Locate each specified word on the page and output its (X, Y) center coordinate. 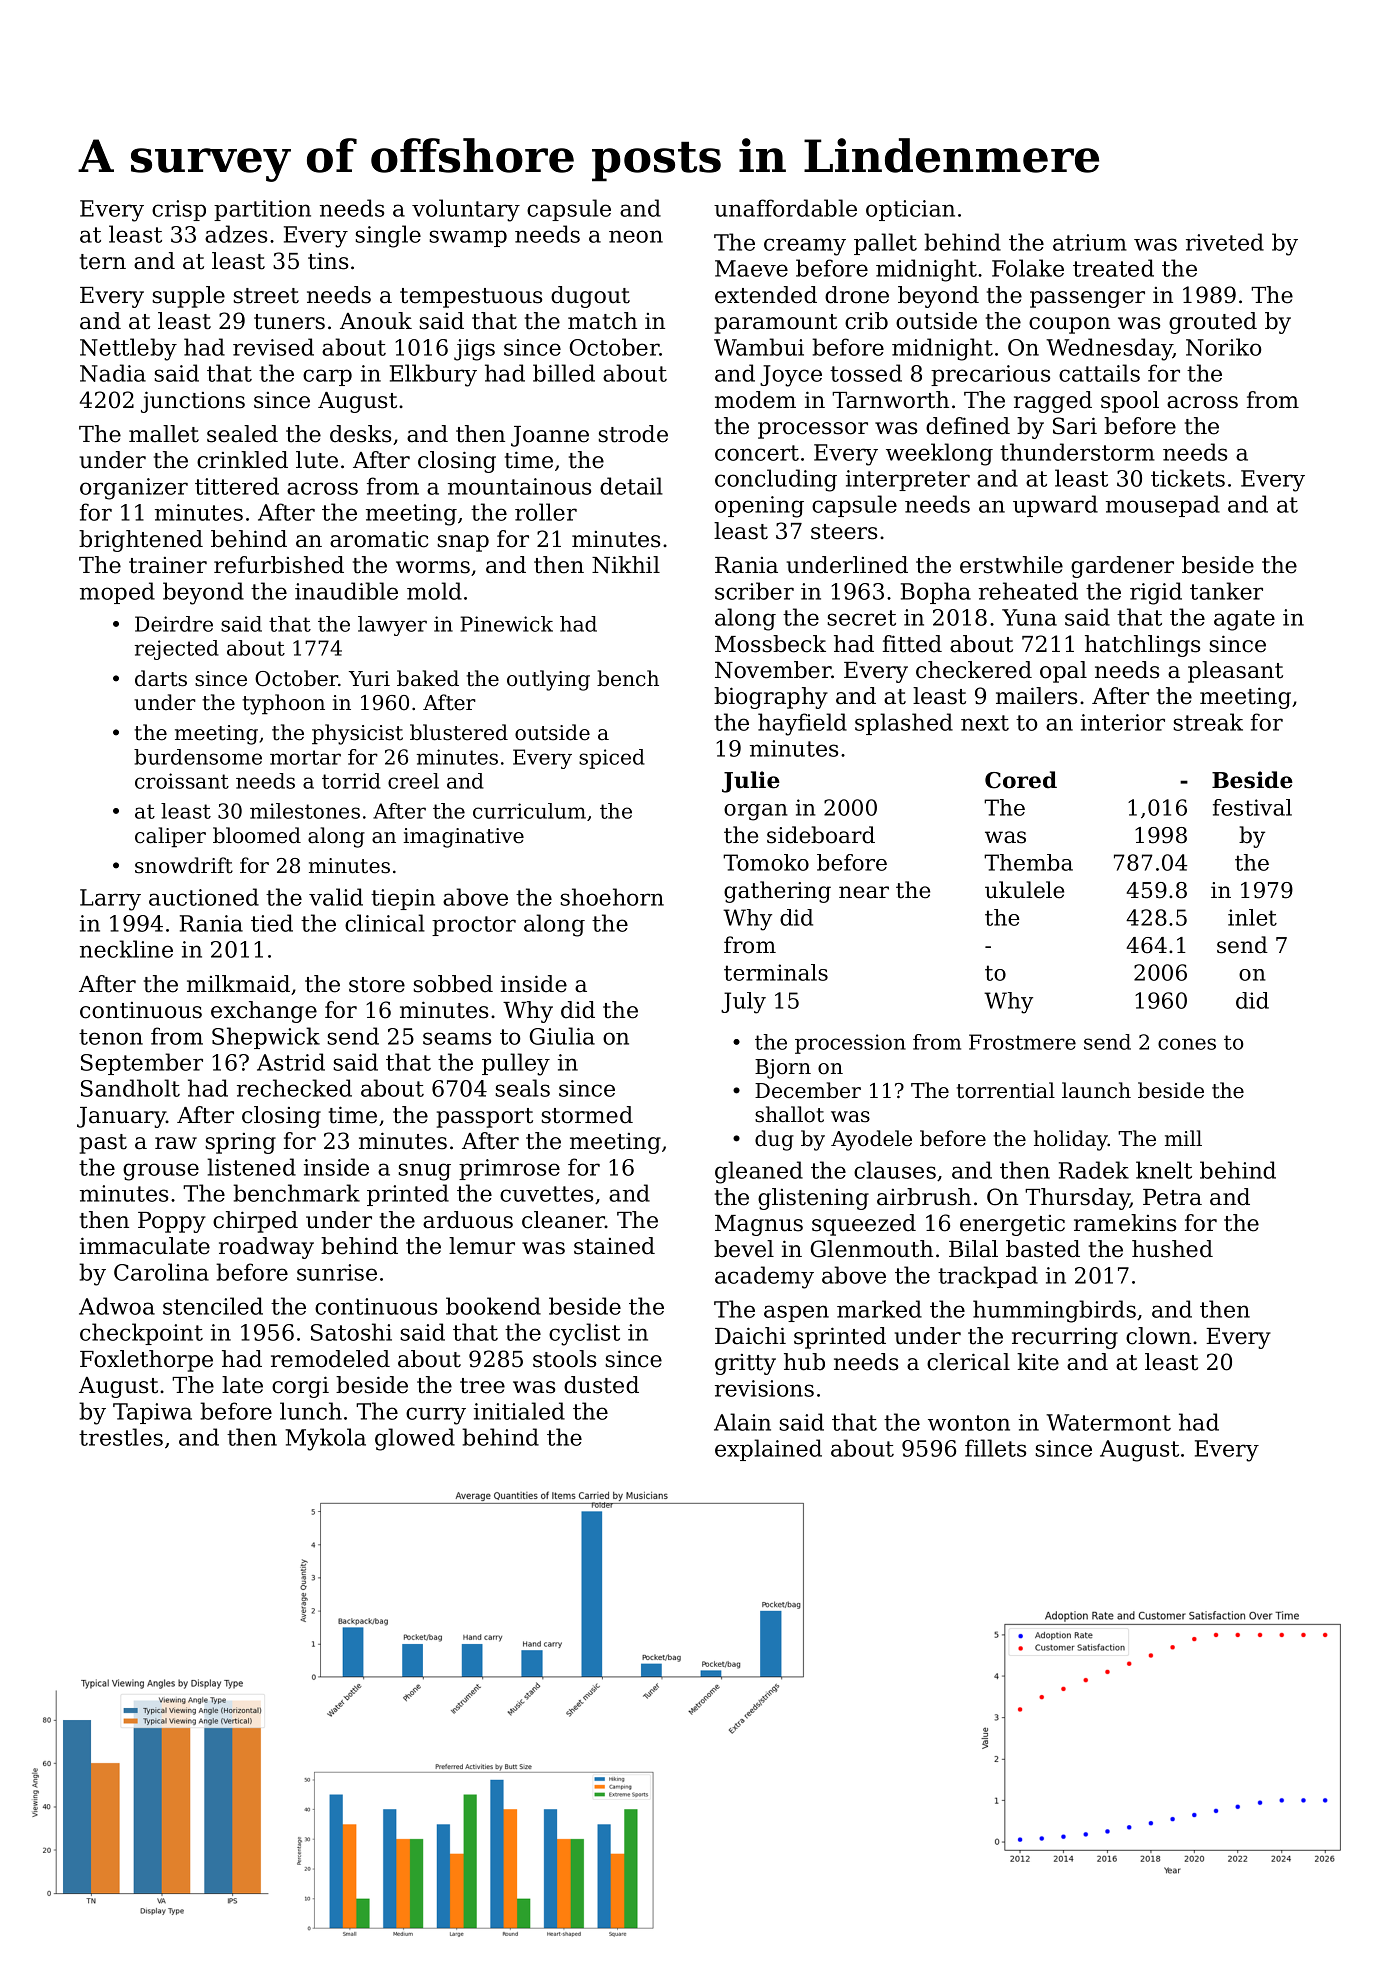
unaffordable (785, 208)
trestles (121, 1437)
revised (273, 347)
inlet (1252, 917)
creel (413, 781)
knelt (1164, 1170)
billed (564, 373)
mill (1183, 1138)
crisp (179, 210)
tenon (111, 1037)
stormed (587, 1115)
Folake (1028, 268)
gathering (777, 892)
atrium (1090, 242)
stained (614, 1246)
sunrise (337, 1272)
